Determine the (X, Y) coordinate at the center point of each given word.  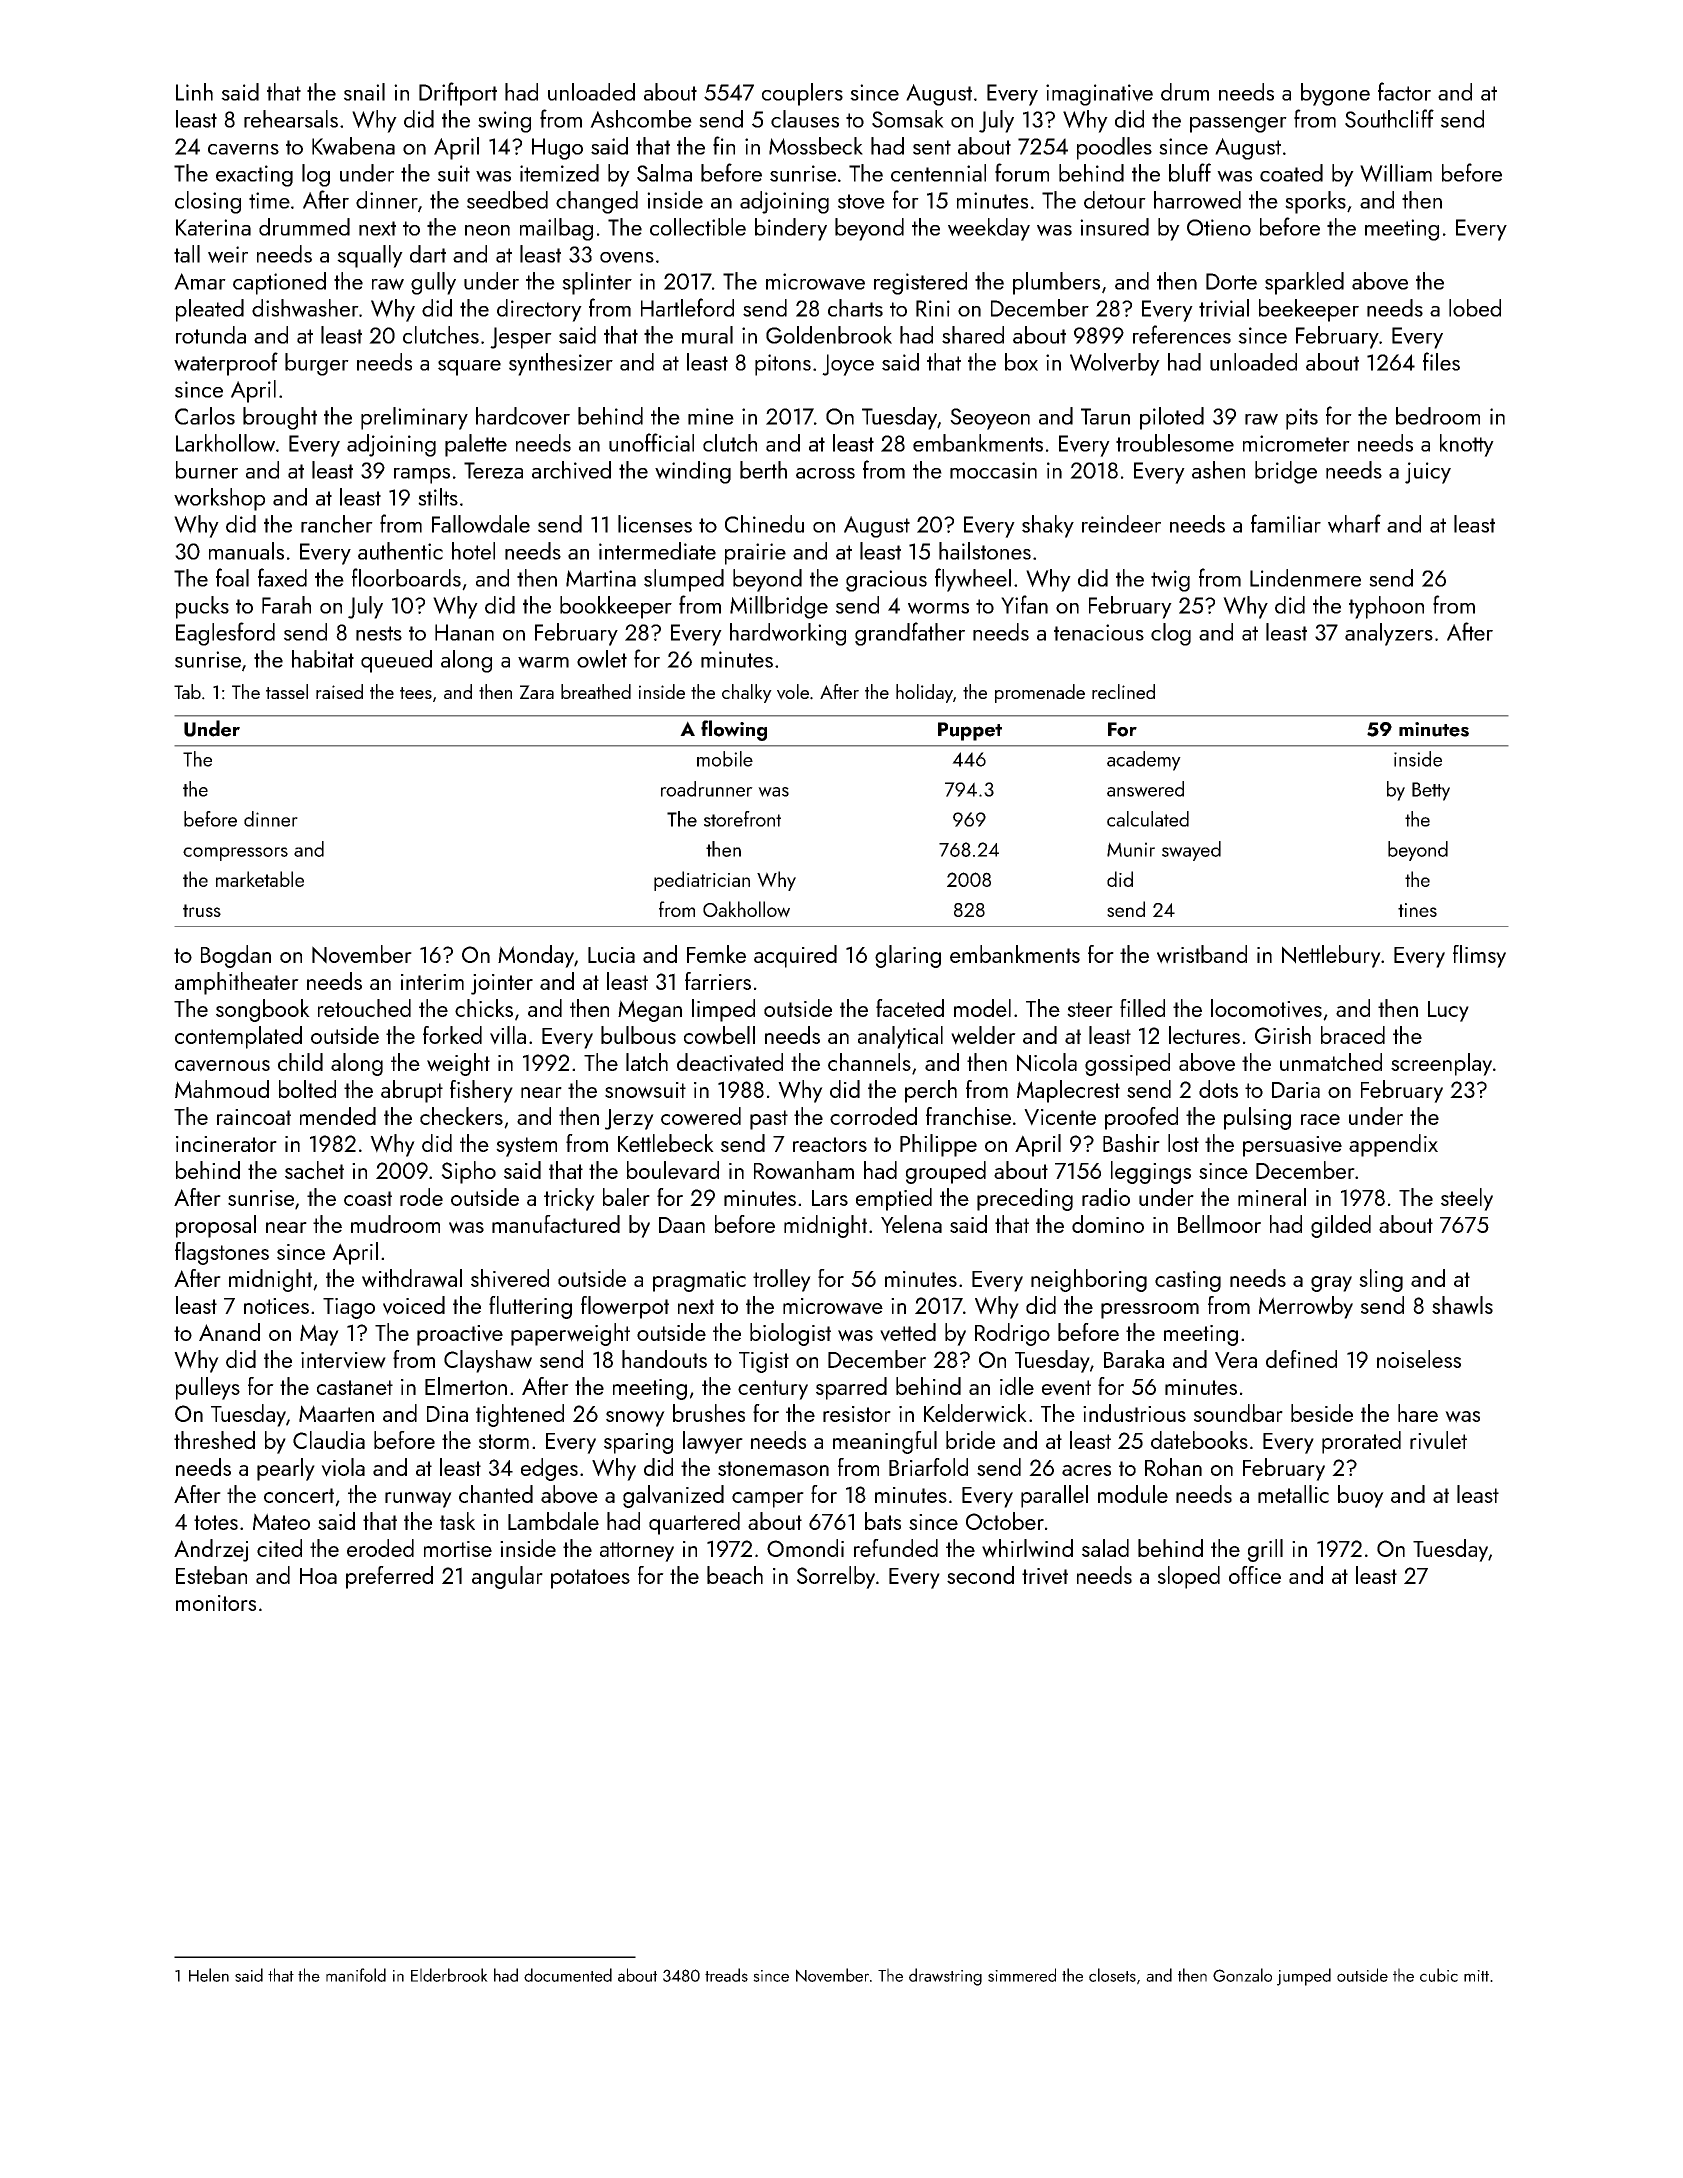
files (1441, 361)
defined (1301, 1359)
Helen (209, 1975)
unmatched (1331, 1062)
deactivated (730, 1062)
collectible (698, 227)
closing (208, 202)
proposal (216, 1226)
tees (416, 693)
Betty (1431, 791)
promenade (1040, 693)
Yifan (1024, 604)
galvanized (673, 1496)
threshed (214, 1440)
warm (543, 662)
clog (1171, 634)
